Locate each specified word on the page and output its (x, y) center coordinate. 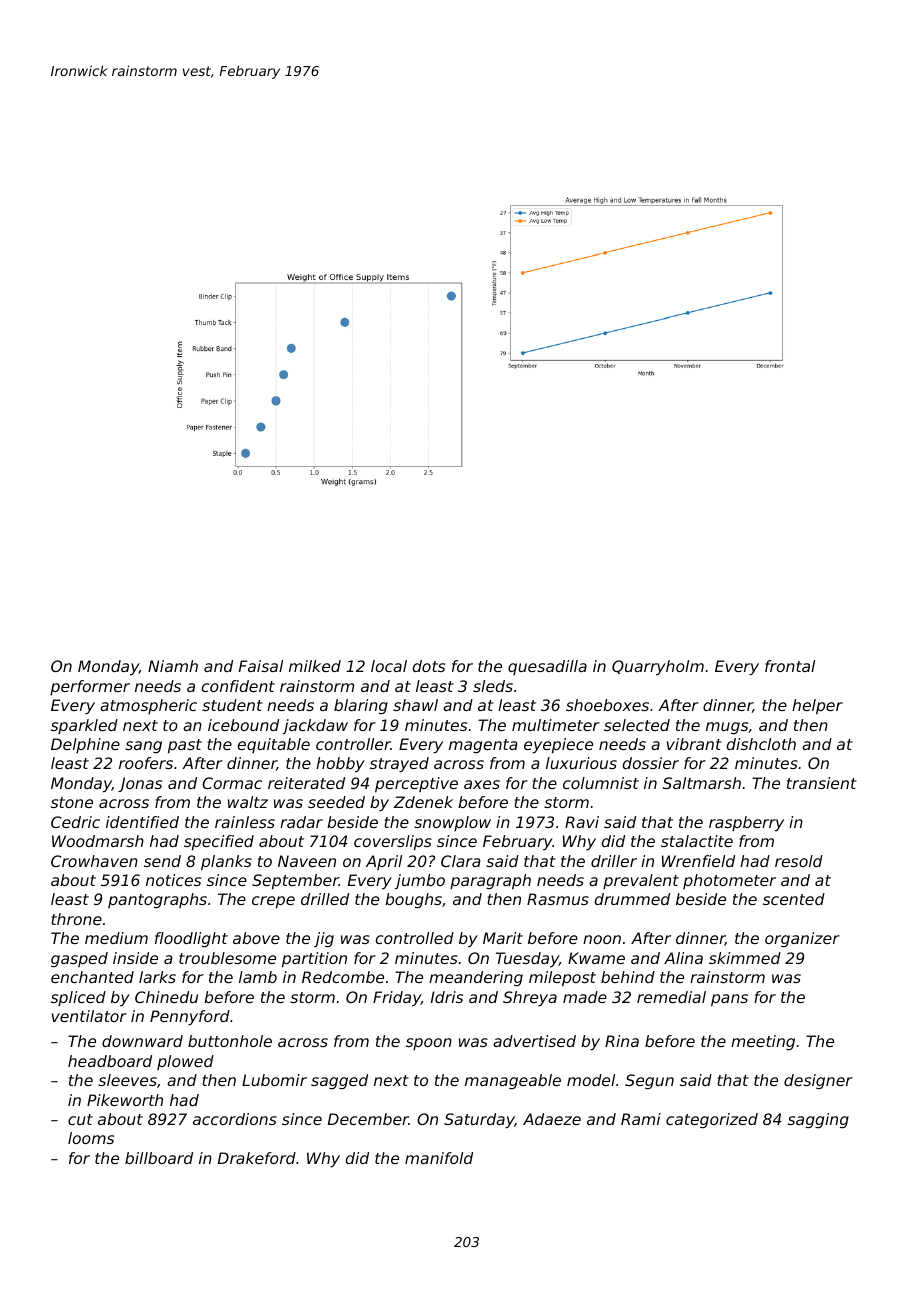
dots (429, 666)
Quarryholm (658, 668)
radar (301, 822)
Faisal (261, 666)
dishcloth (761, 744)
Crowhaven (94, 861)
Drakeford (257, 1158)
